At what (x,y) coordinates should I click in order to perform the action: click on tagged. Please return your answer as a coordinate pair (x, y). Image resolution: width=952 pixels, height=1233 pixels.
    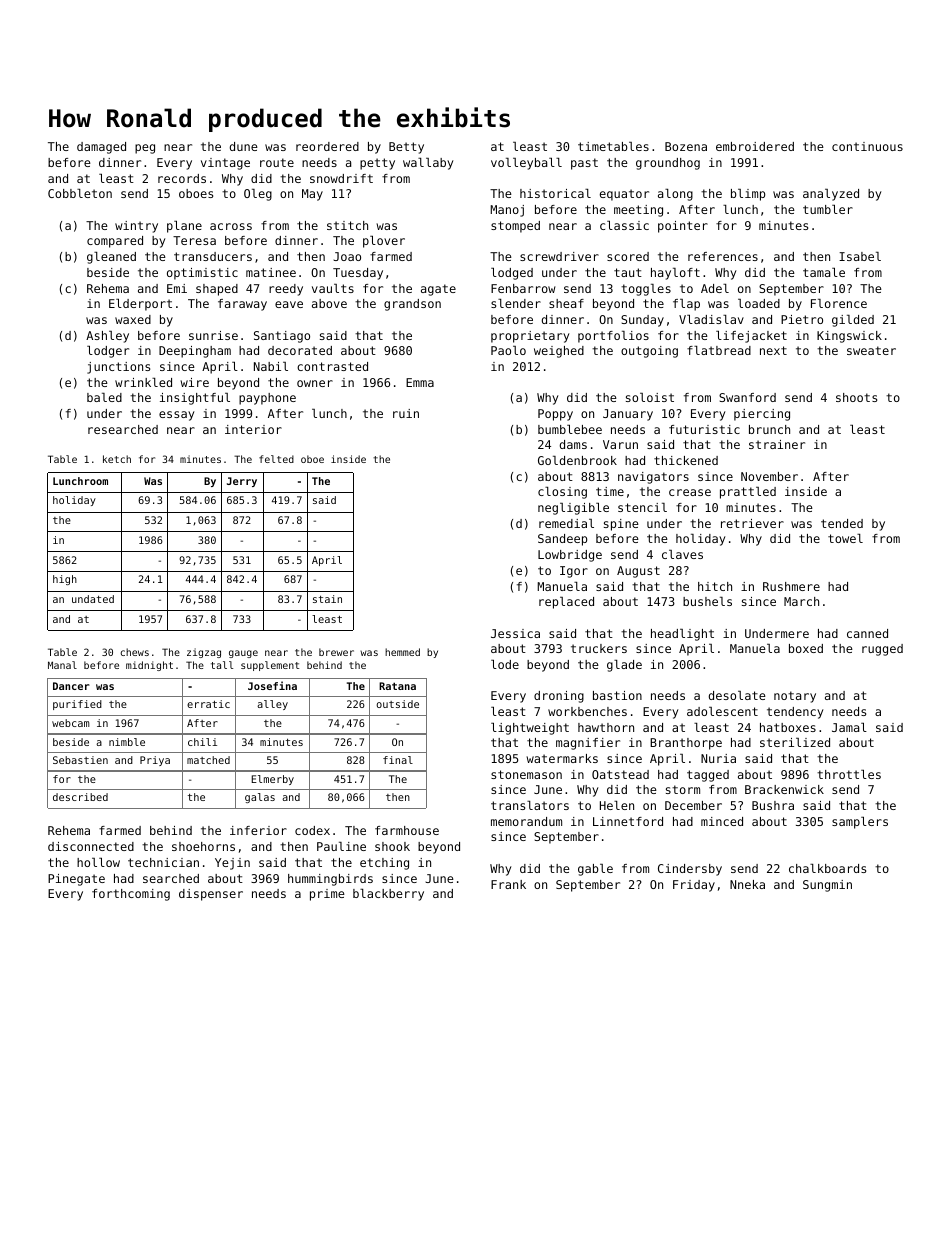
    Looking at the image, I should click on (708, 776).
